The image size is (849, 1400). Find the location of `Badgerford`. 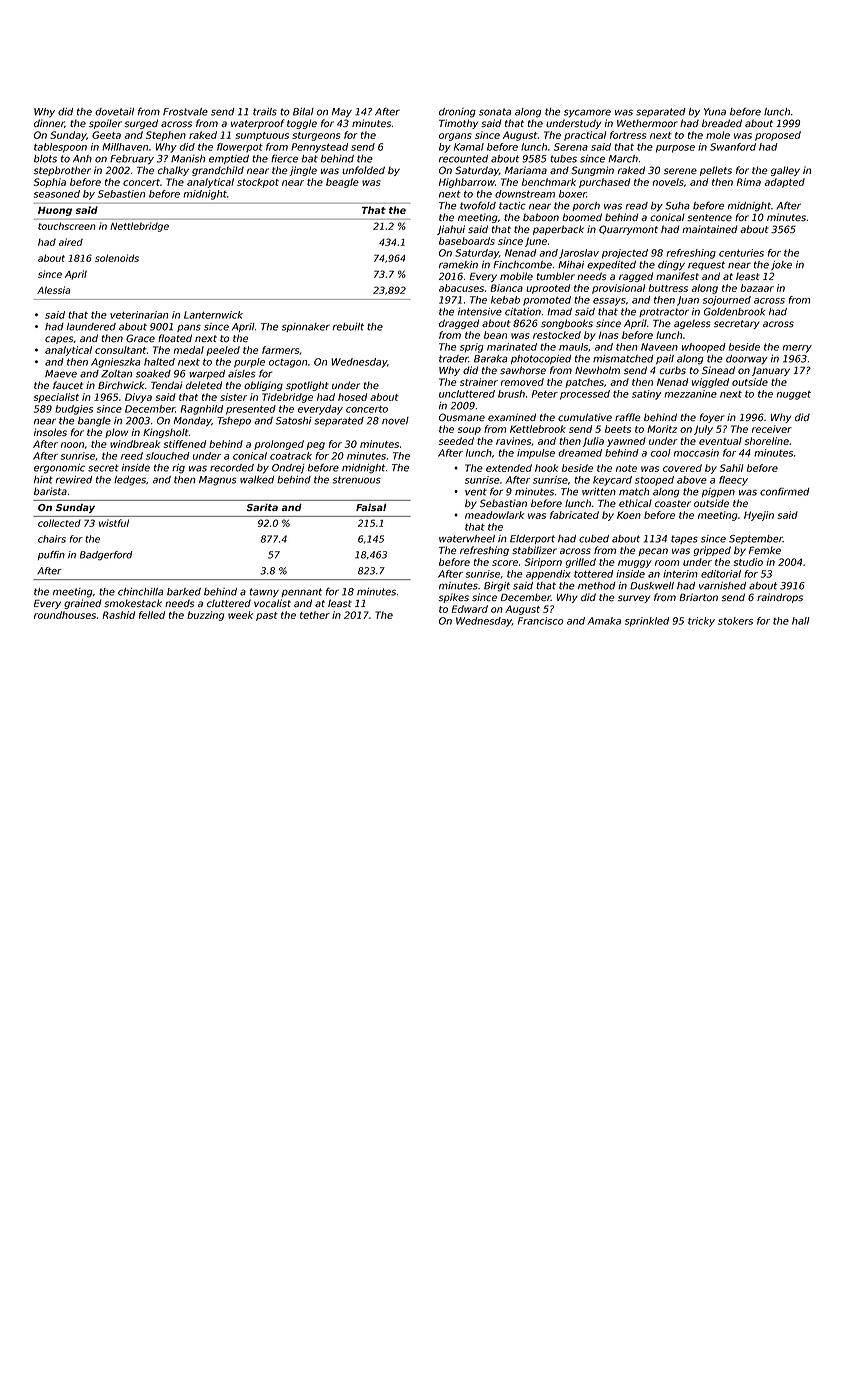

Badgerford is located at coordinates (106, 556).
